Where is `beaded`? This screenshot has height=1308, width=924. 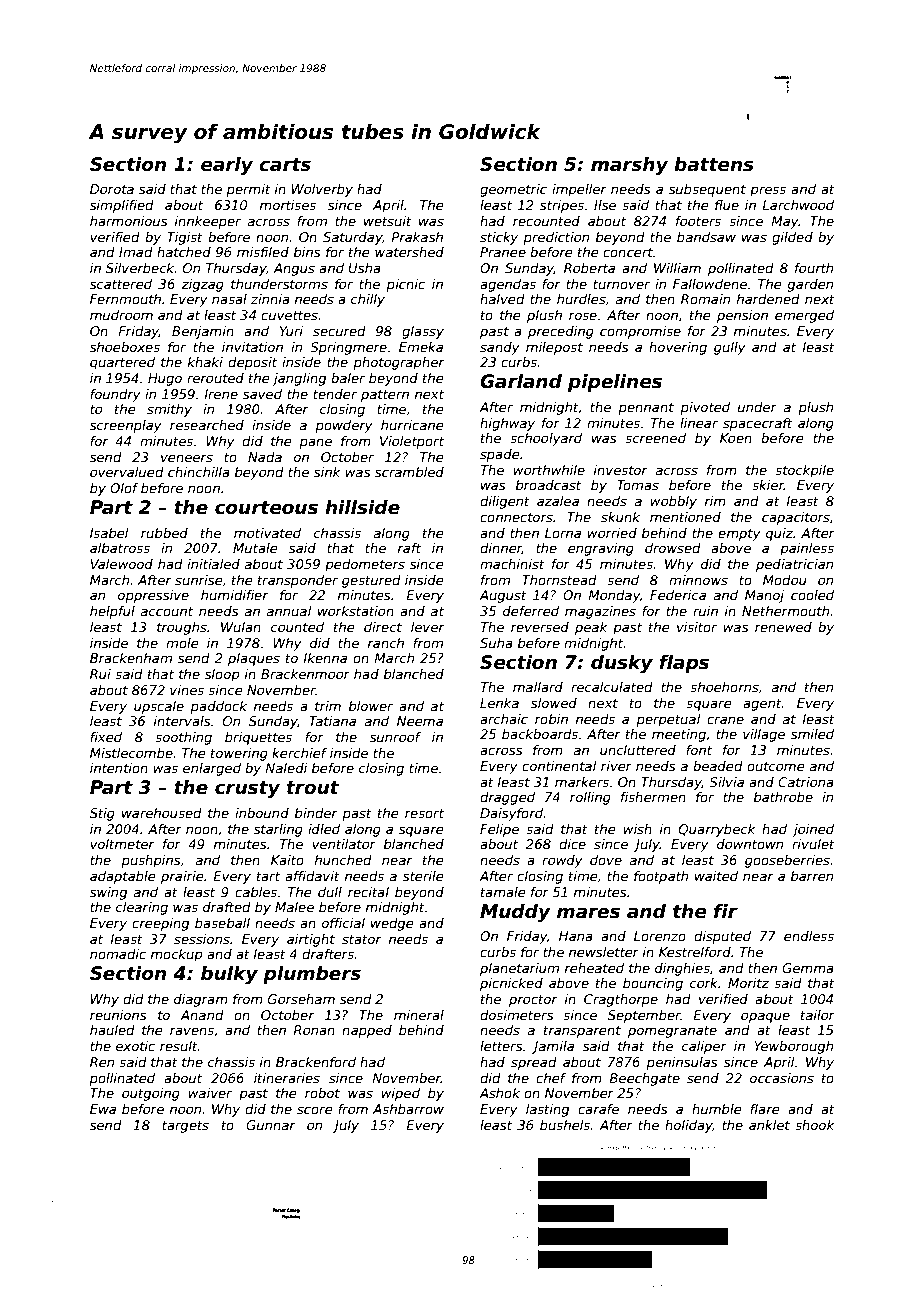
beaded is located at coordinates (718, 766).
